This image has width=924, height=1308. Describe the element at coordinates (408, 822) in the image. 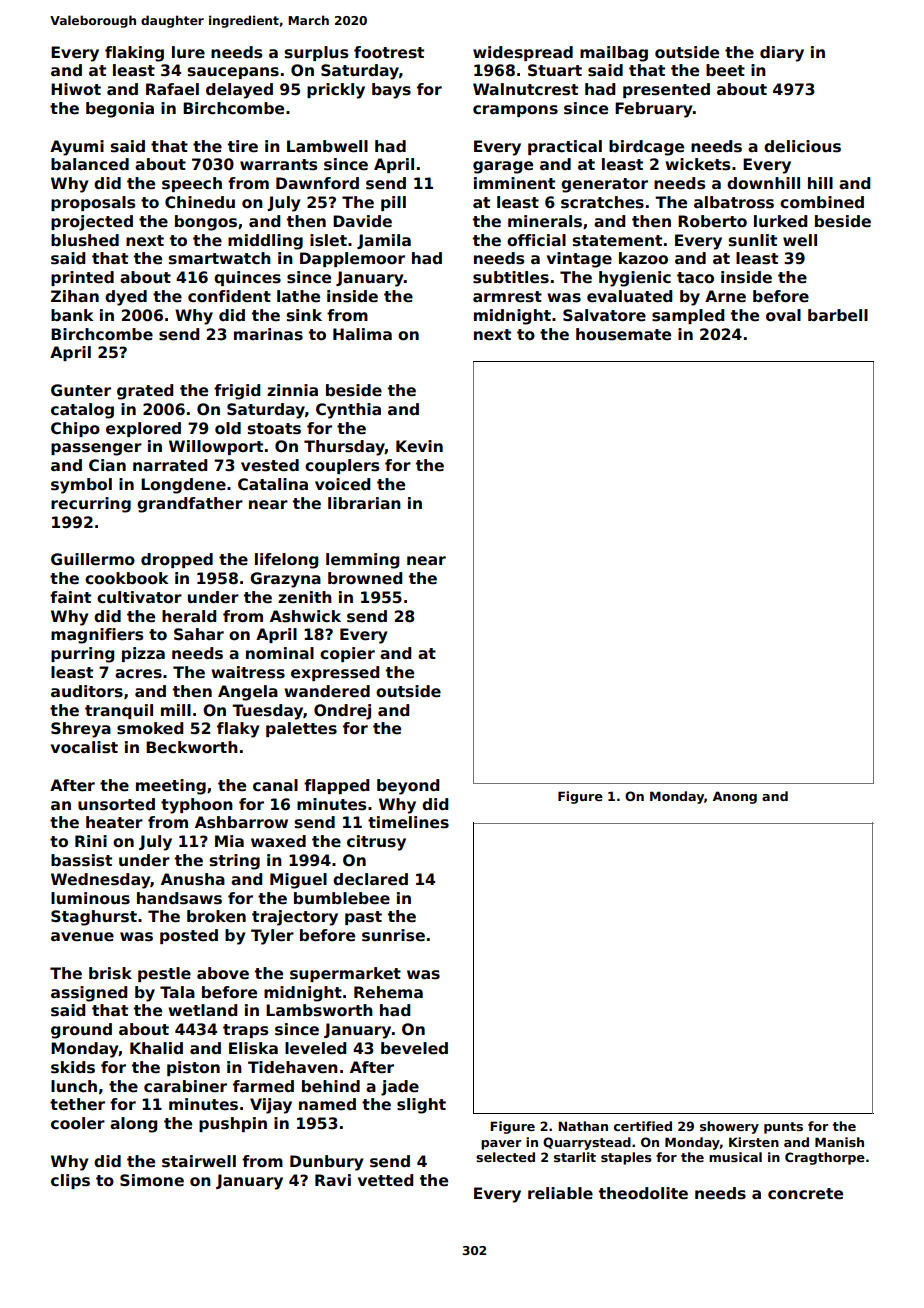

I see `timelines` at that location.
